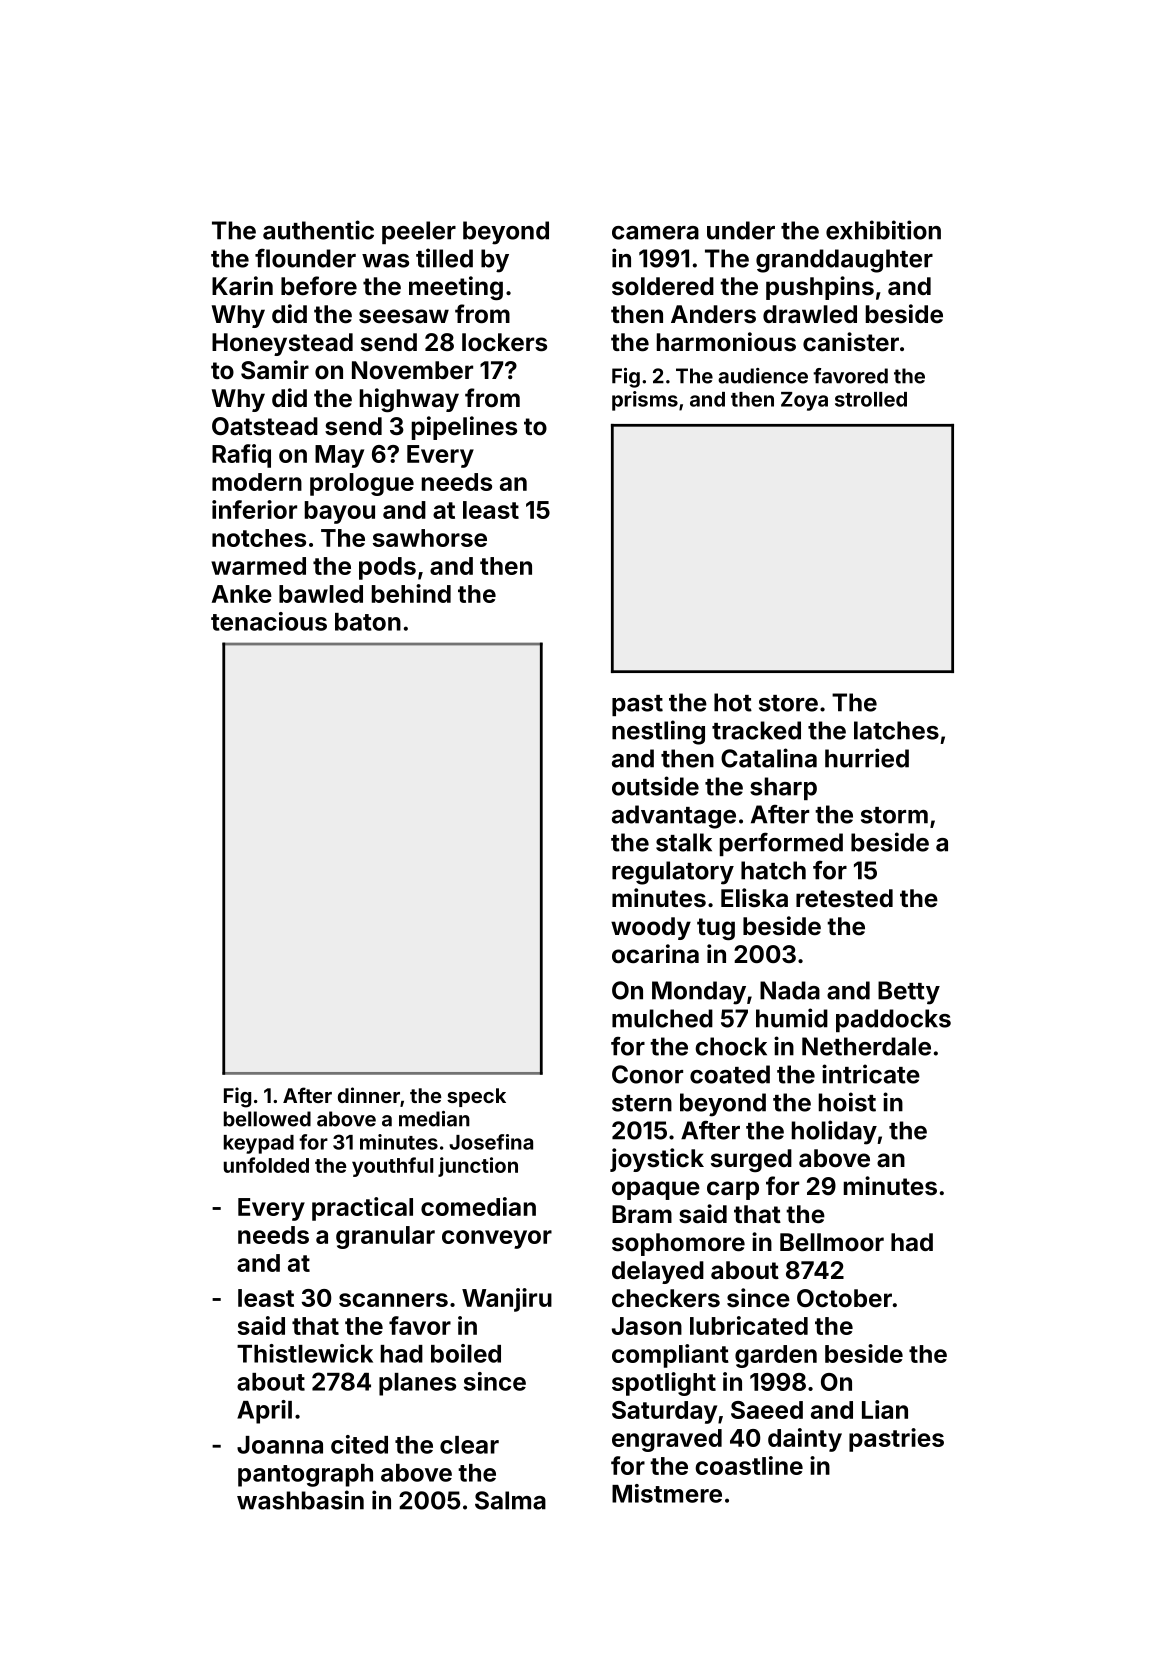  I want to click on Bram, so click(642, 1214).
